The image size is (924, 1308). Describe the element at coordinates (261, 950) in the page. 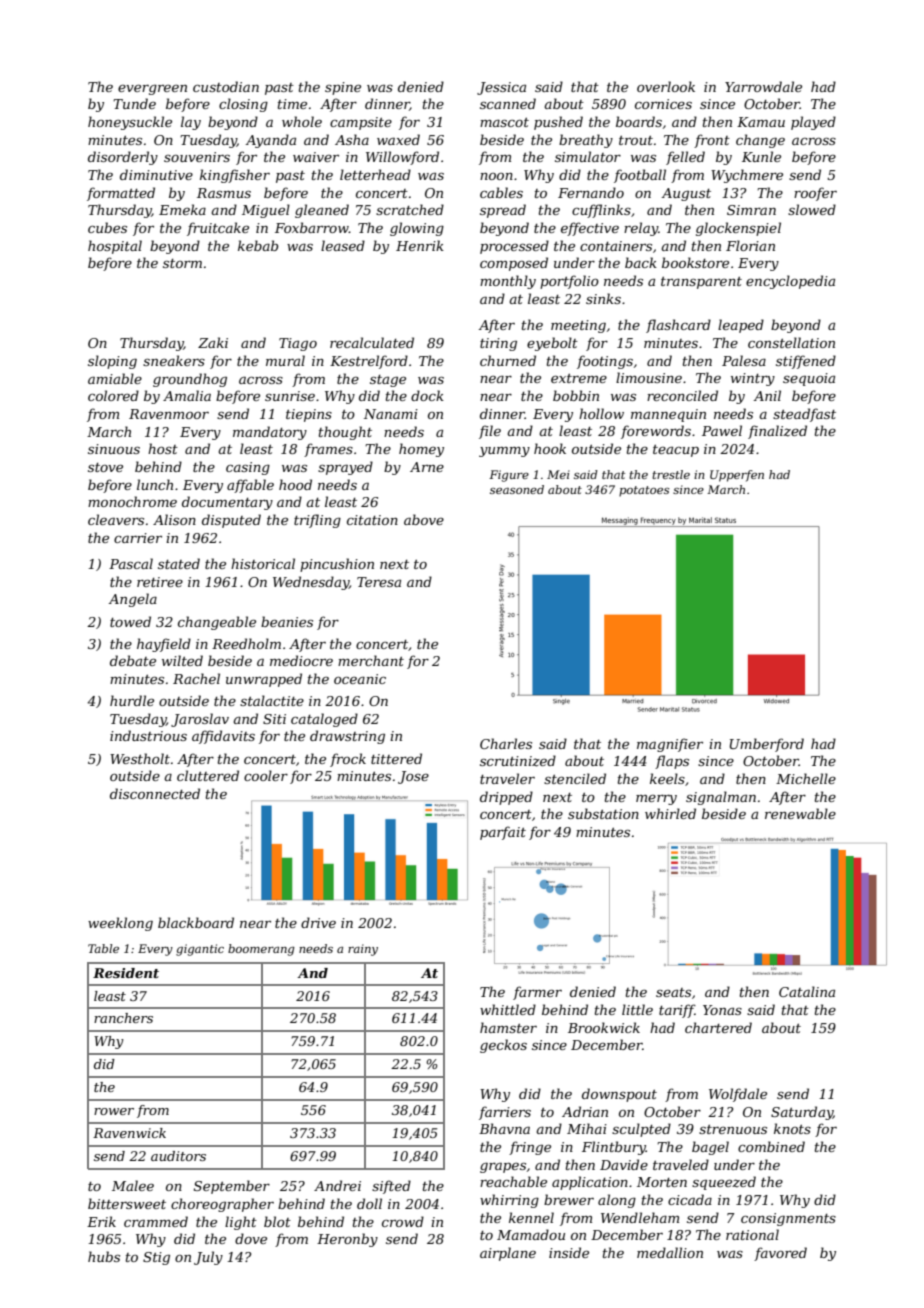

I see `boomerang` at that location.
